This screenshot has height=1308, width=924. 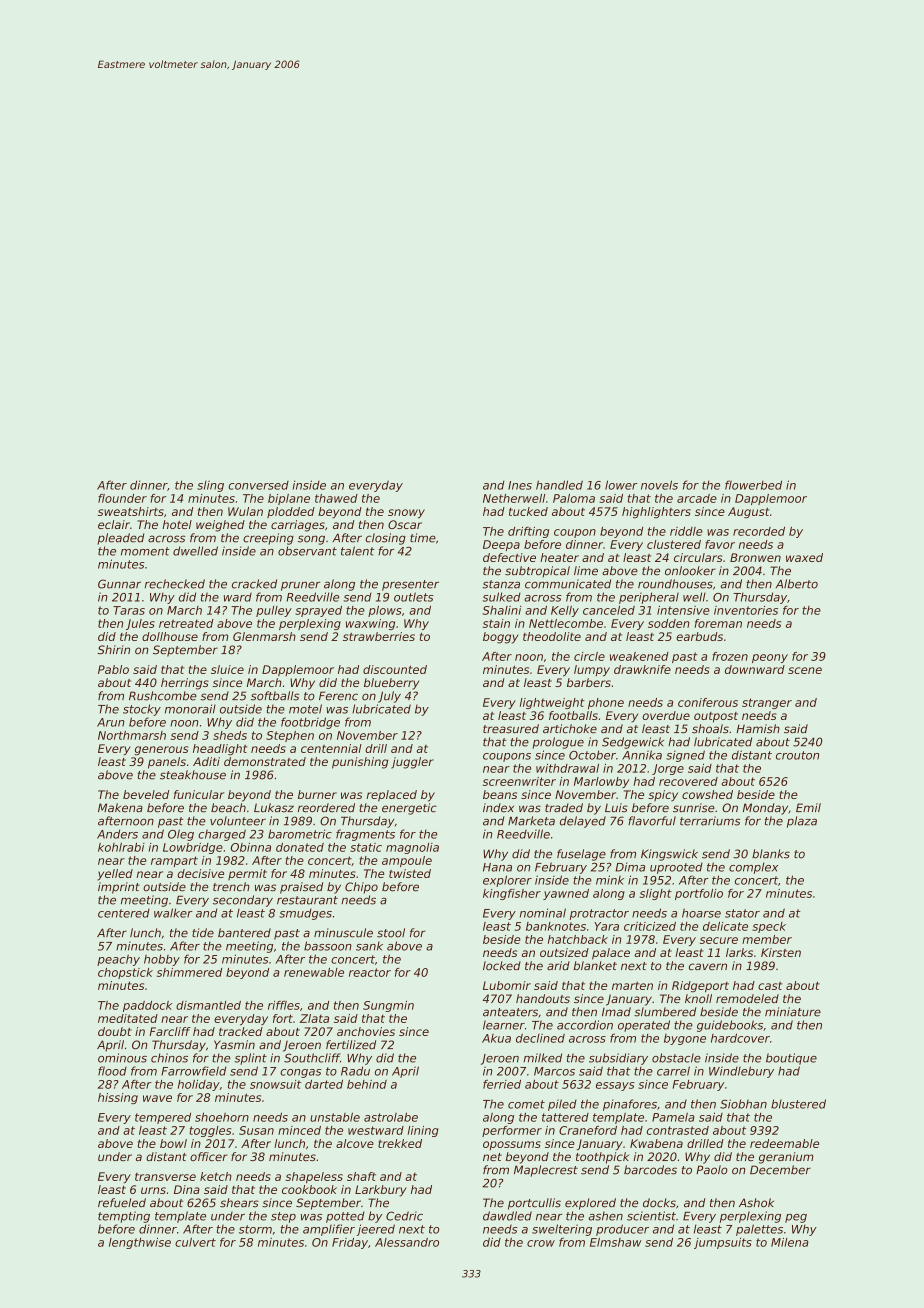 What do you see at coordinates (541, 1243) in the screenshot?
I see `crow` at bounding box center [541, 1243].
